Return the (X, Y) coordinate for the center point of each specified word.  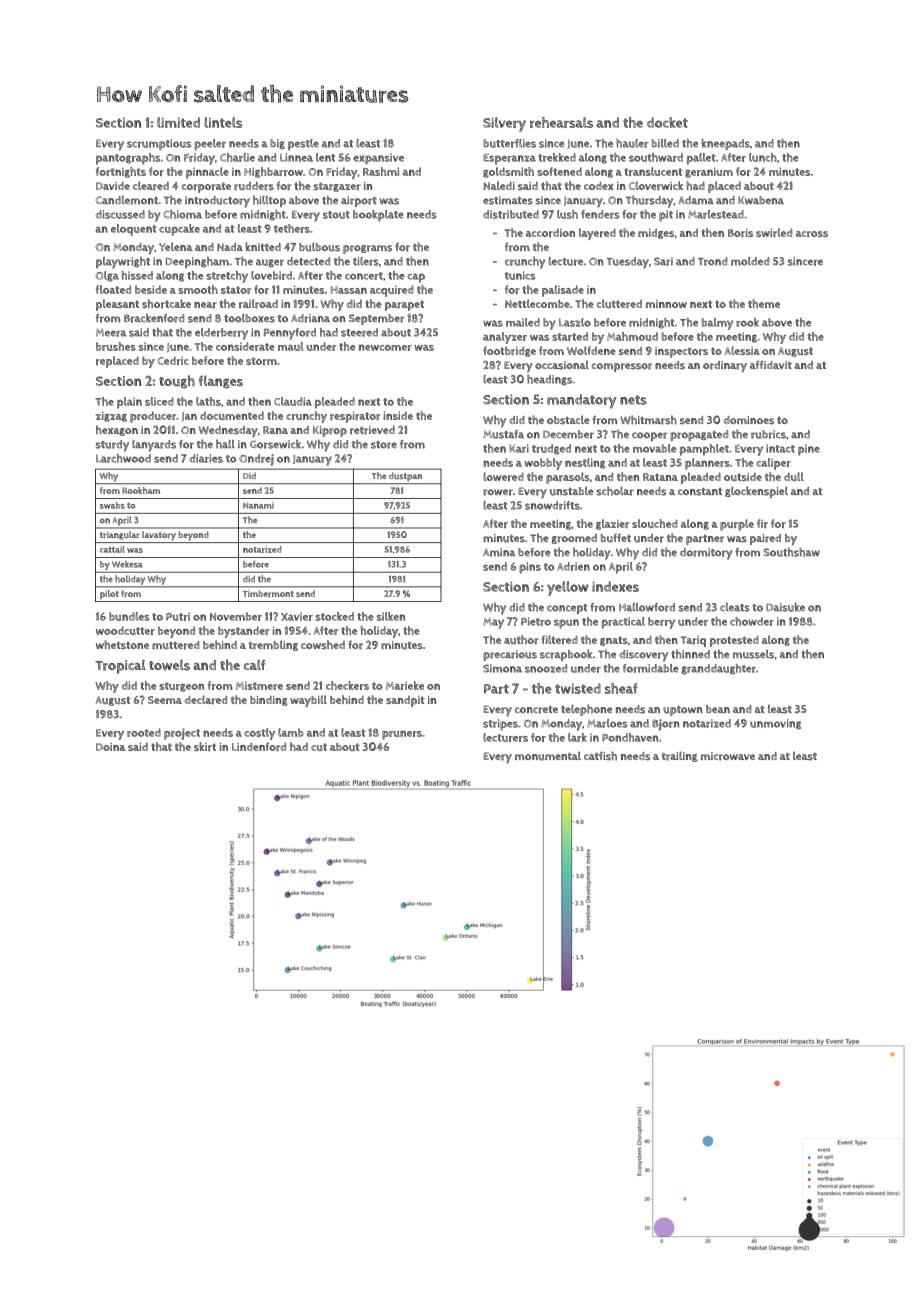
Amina (499, 552)
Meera (111, 332)
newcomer (385, 347)
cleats (735, 607)
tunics (520, 275)
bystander (244, 632)
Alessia (742, 350)
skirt (205, 747)
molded (750, 261)
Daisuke (785, 607)
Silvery (504, 124)
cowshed (323, 644)
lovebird (271, 275)
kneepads (726, 144)
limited (178, 122)
